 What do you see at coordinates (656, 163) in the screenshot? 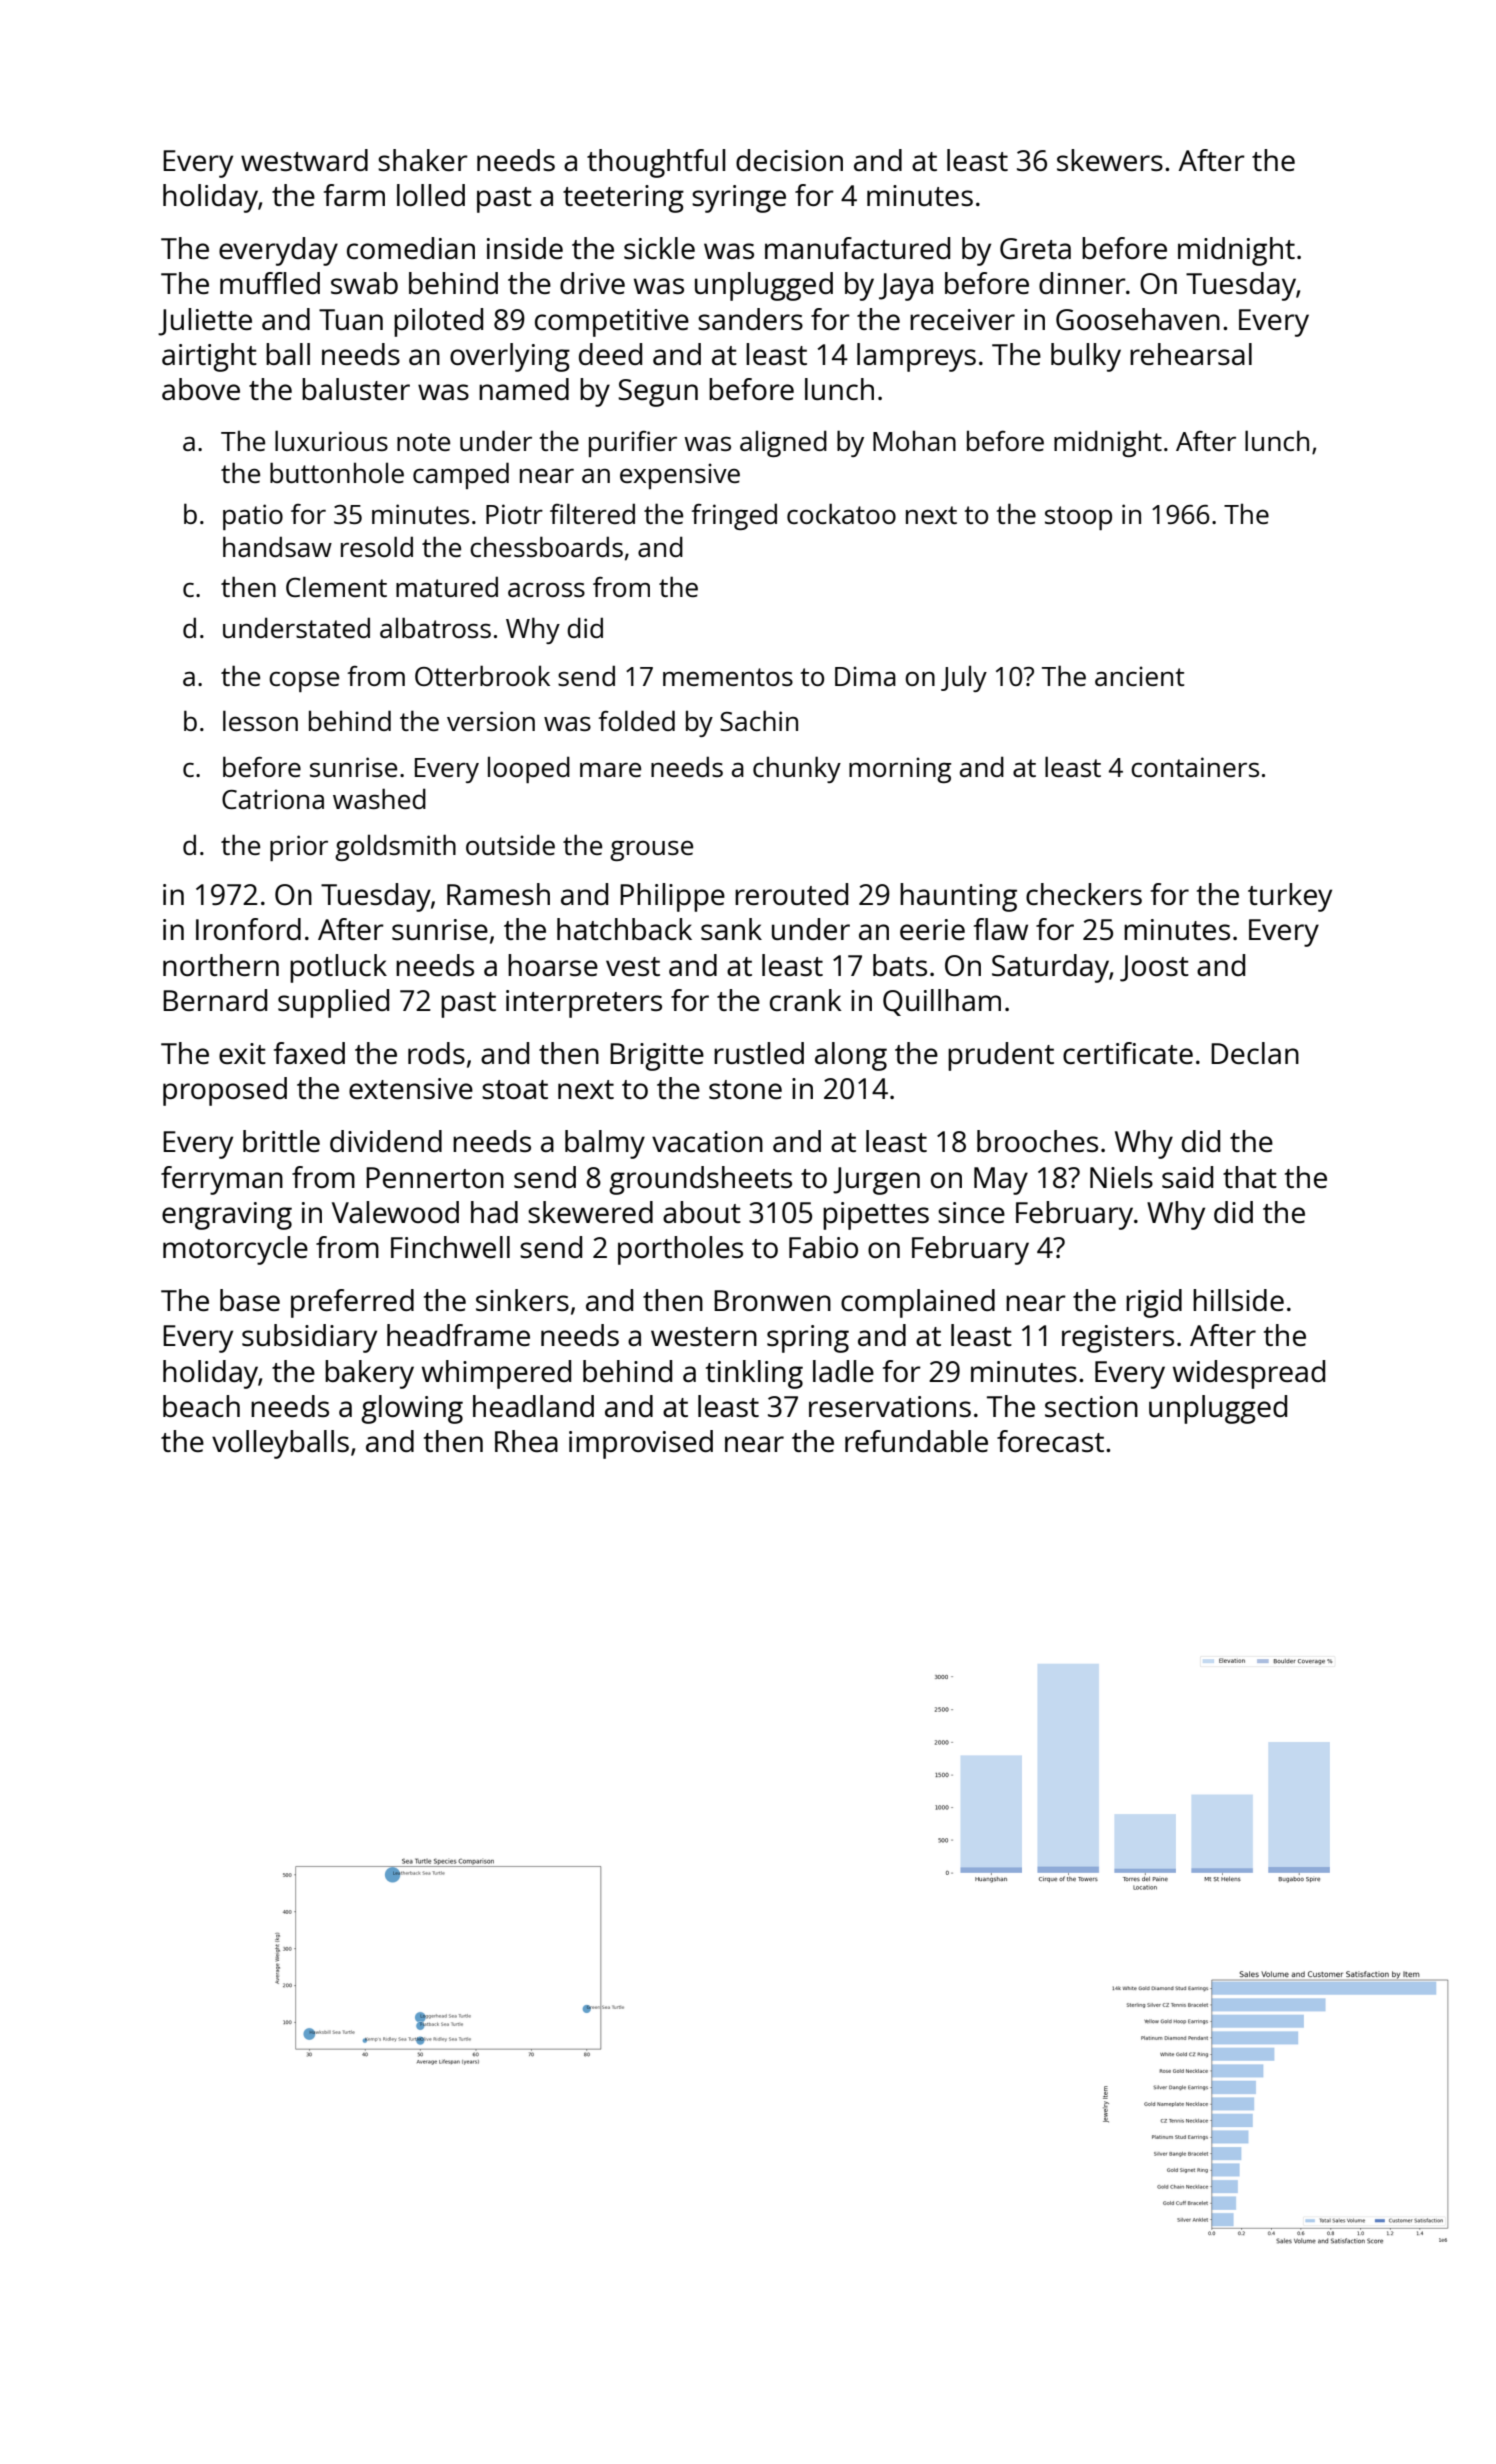
I see `thoughtful` at bounding box center [656, 163].
